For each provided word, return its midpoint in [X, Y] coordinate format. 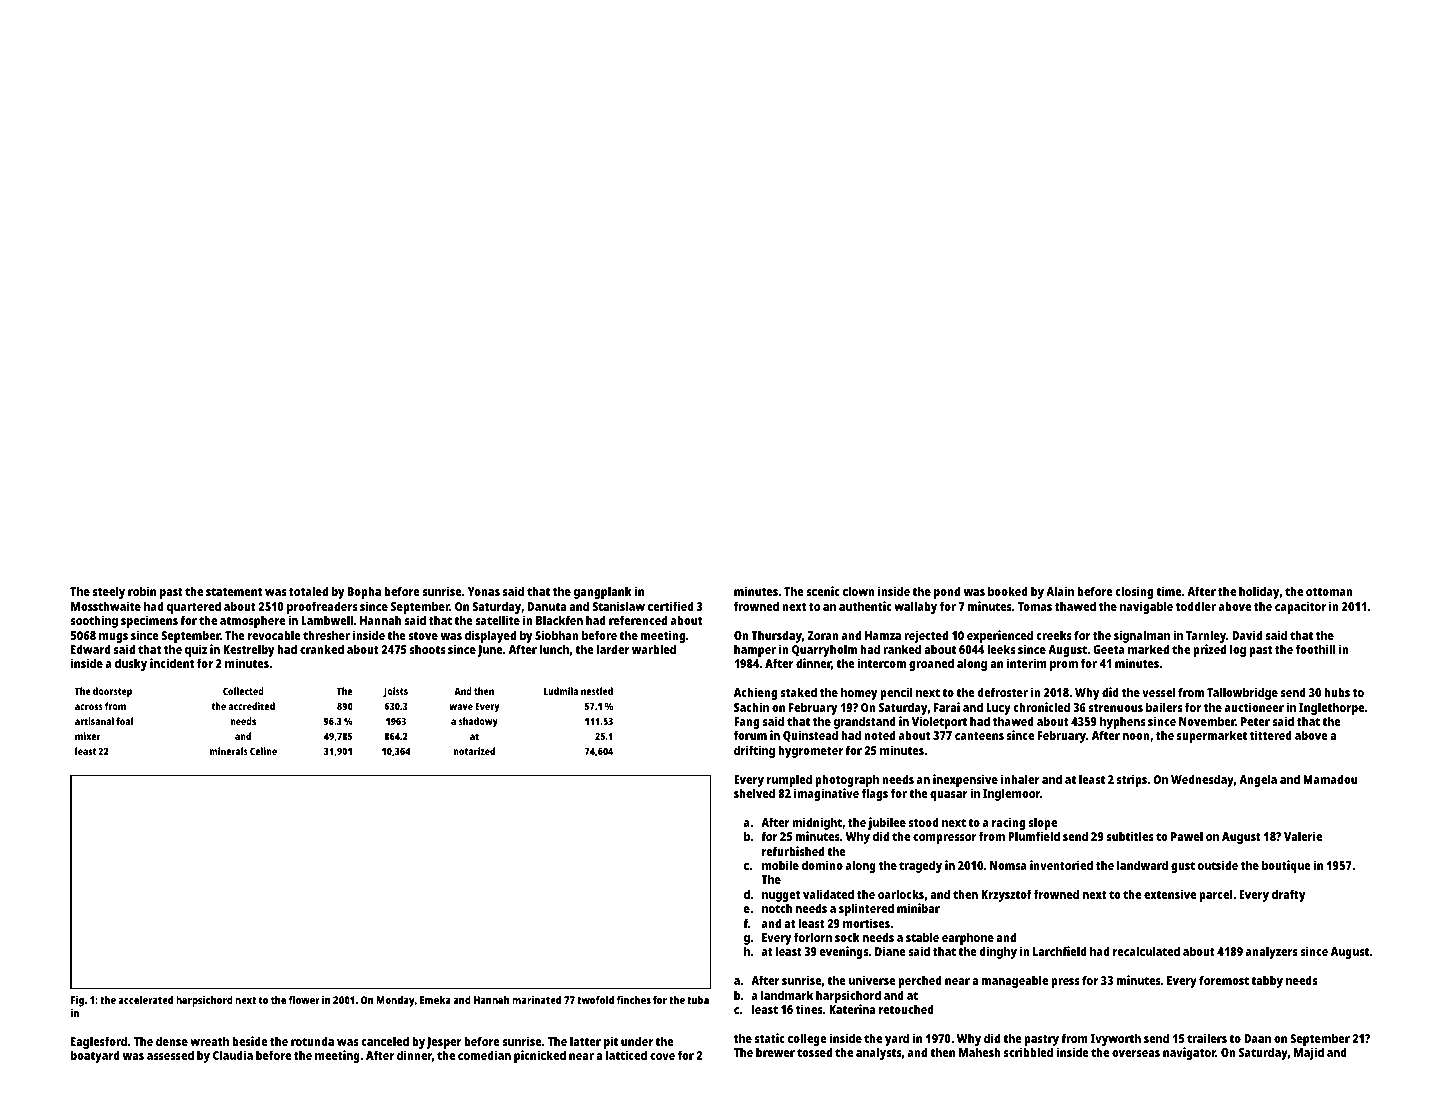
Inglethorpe [1331, 708]
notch [777, 908]
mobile [780, 865]
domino [822, 865]
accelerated [145, 1000]
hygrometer [810, 751]
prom [1064, 666]
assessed [170, 1055]
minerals [229, 751]
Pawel [1187, 836]
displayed [490, 636]
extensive [1170, 894]
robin [142, 591]
